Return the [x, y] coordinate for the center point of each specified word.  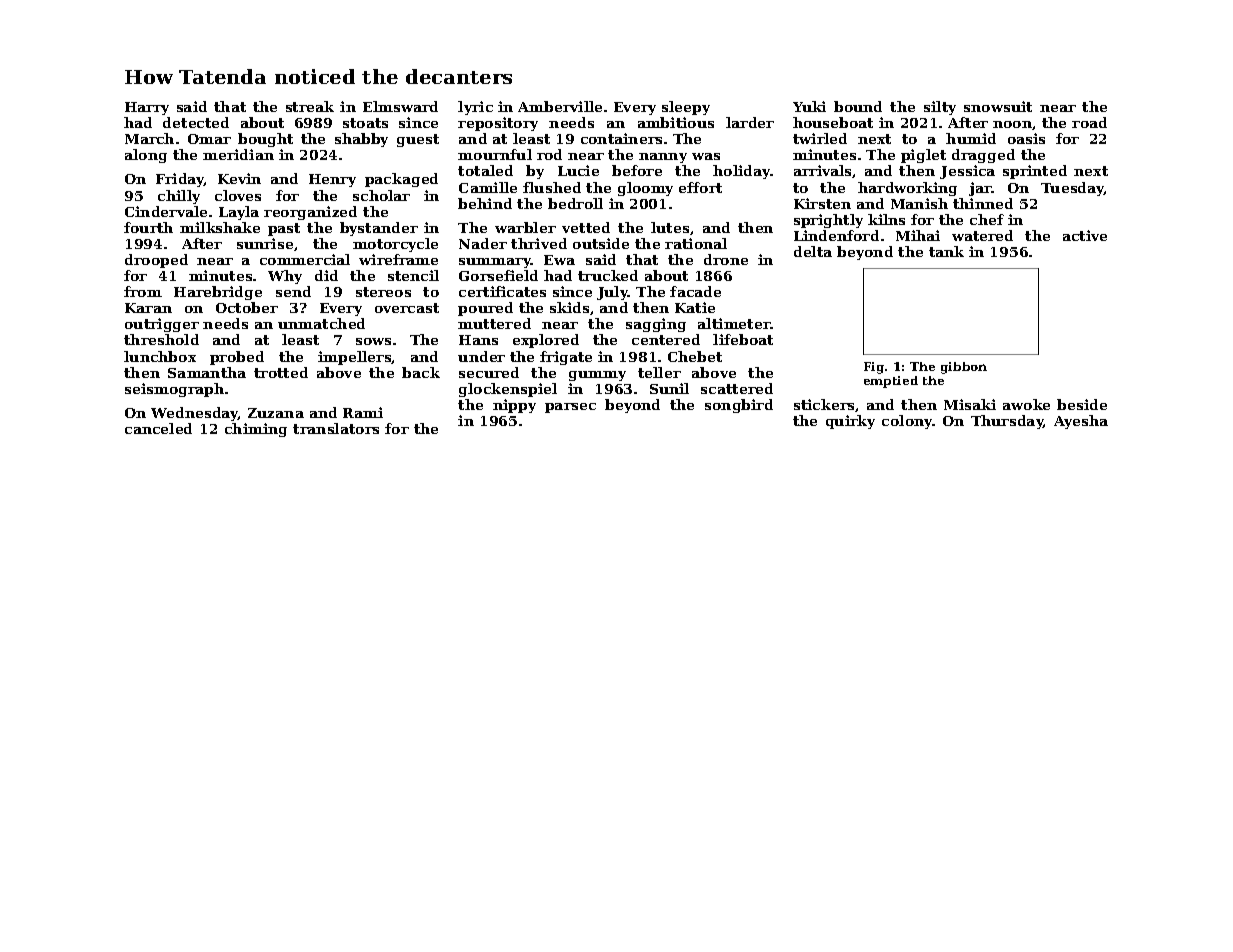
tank [946, 251]
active [1085, 235]
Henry [332, 180]
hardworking [907, 189]
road [1089, 122]
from [143, 291]
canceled [158, 428]
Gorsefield [498, 275]
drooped [156, 261]
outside [601, 243]
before [637, 170]
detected [196, 122]
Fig [874, 368]
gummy [597, 376]
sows [373, 341]
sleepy [686, 108]
